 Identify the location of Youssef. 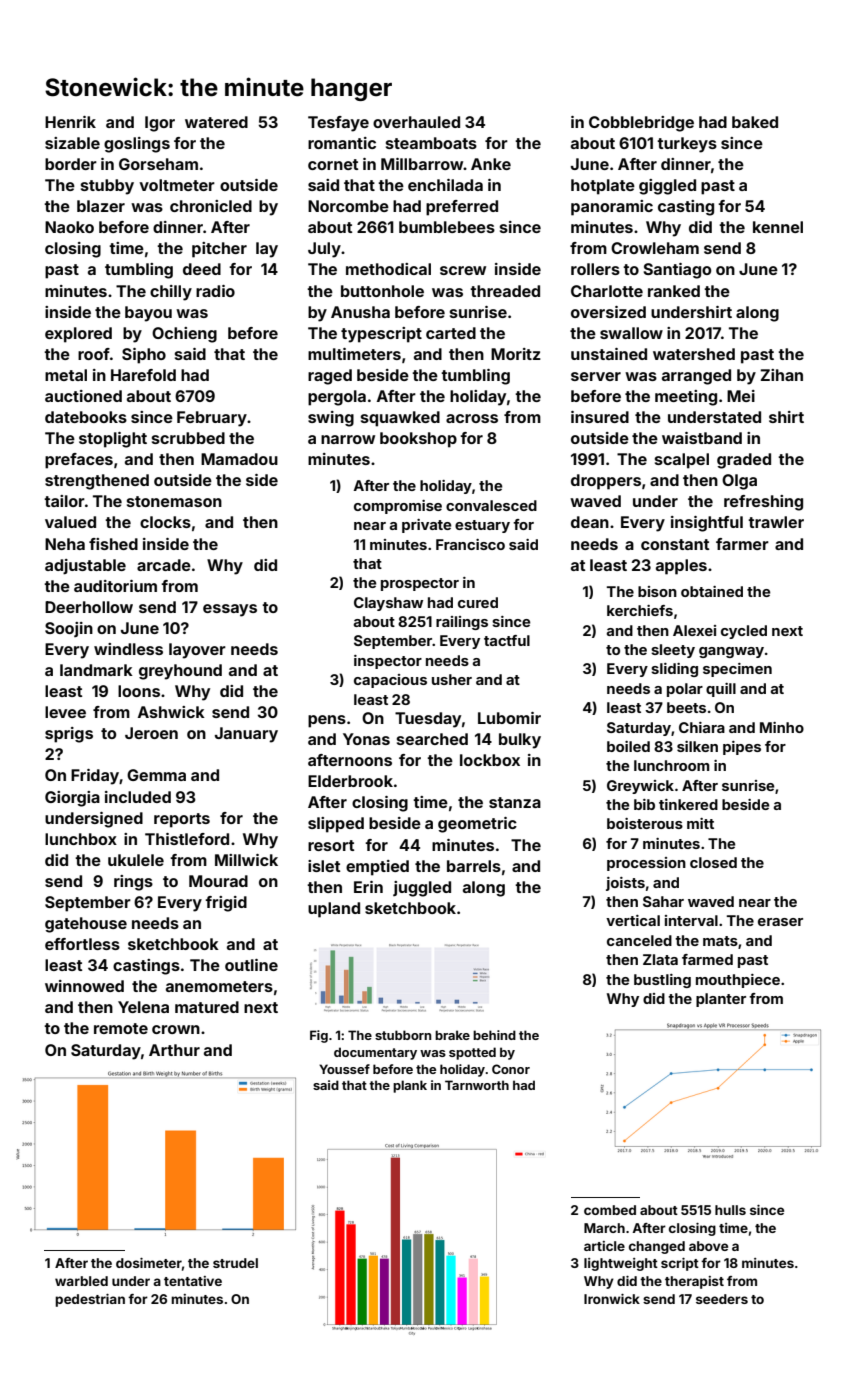
(344, 1069).
